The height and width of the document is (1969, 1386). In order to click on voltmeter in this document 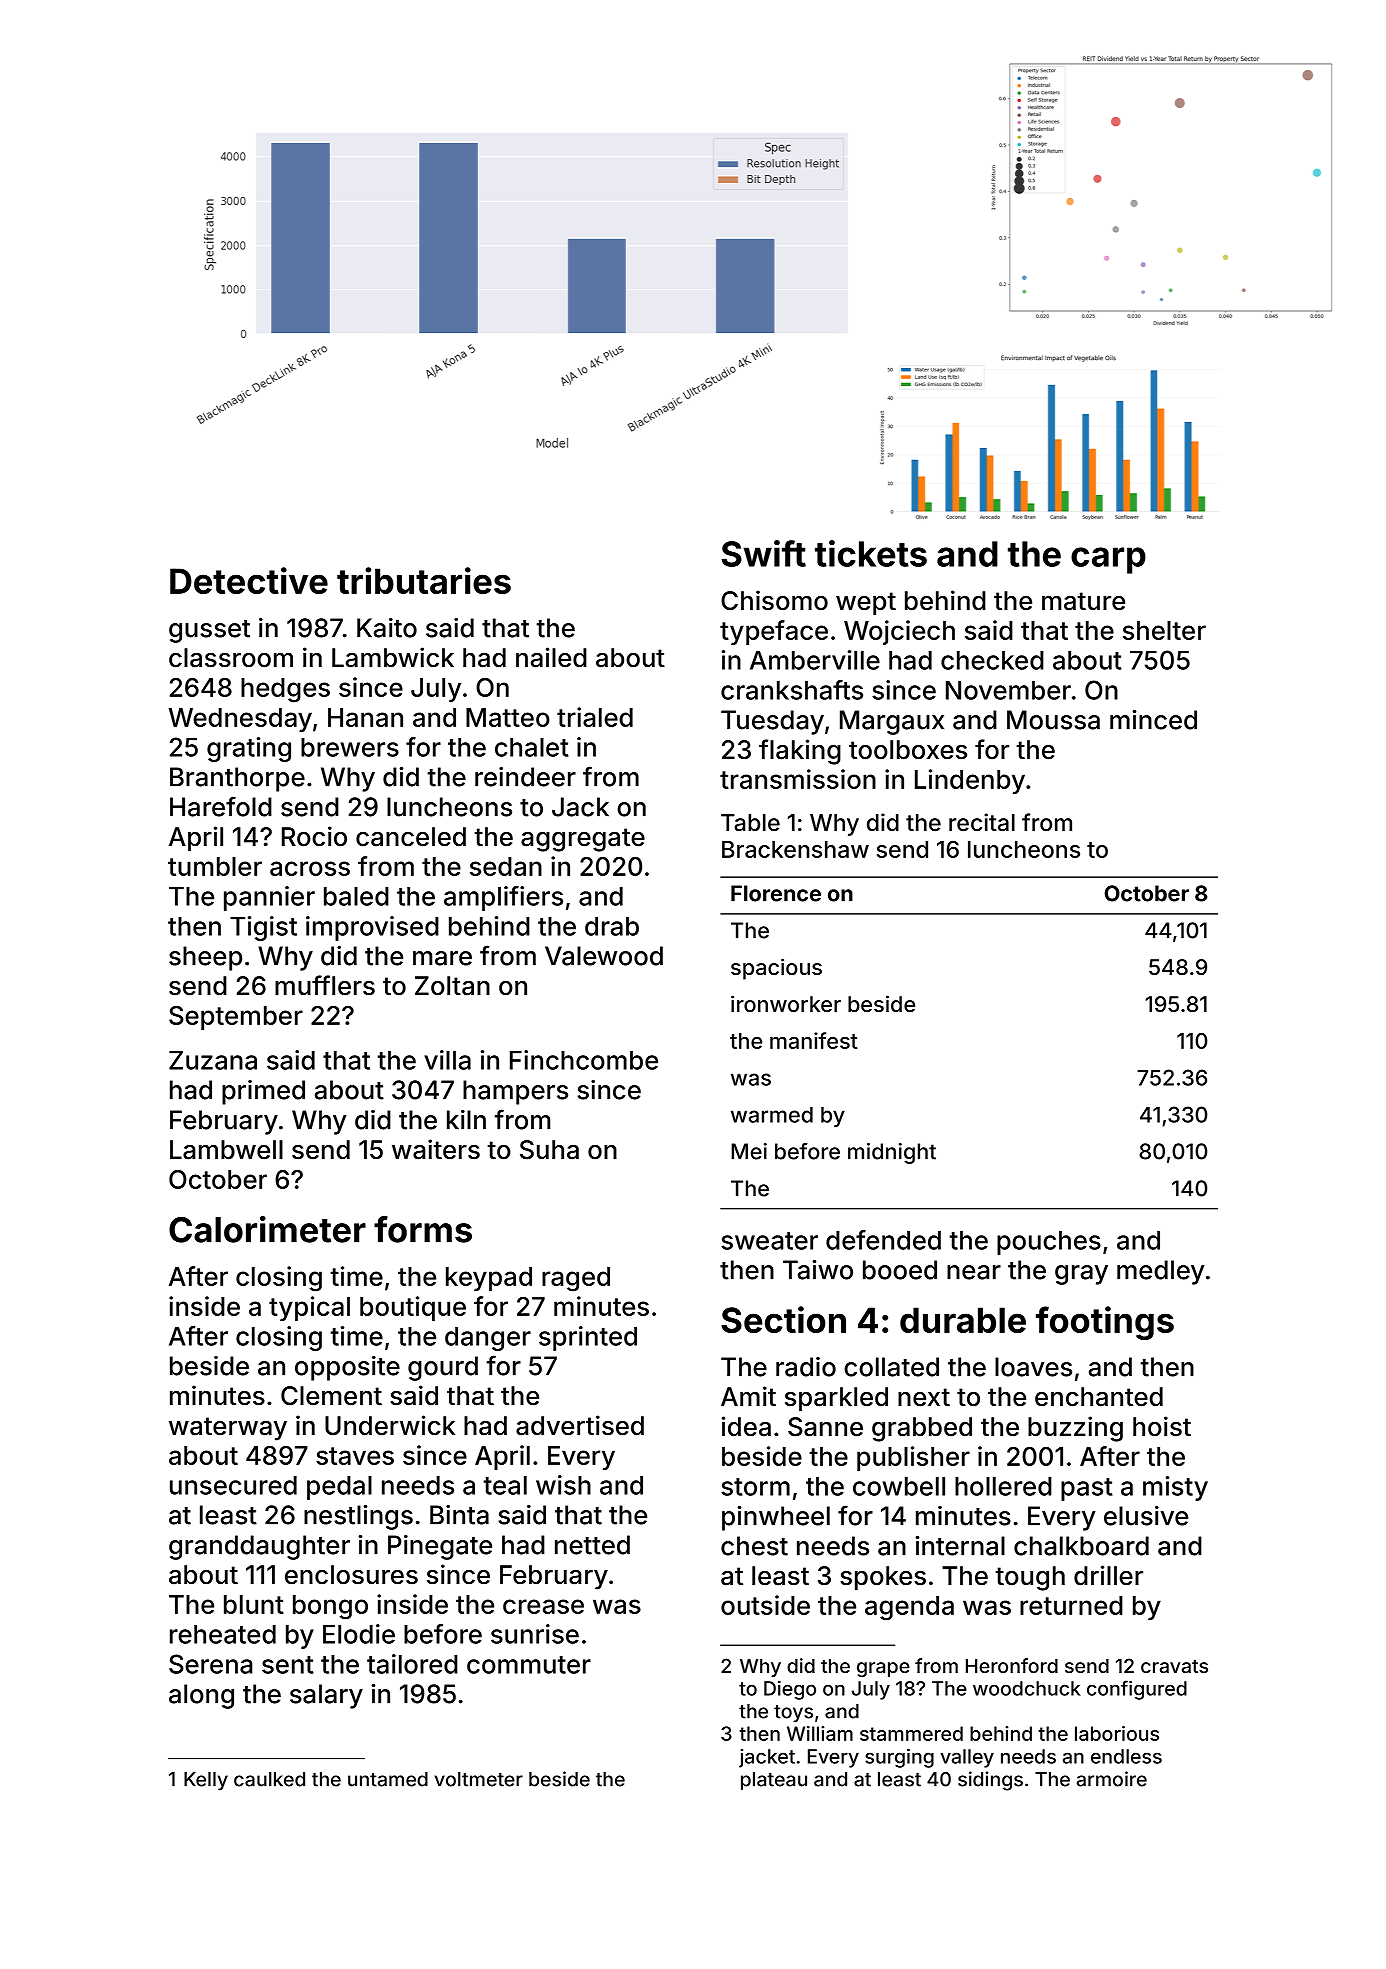, I will do `click(479, 1779)`.
